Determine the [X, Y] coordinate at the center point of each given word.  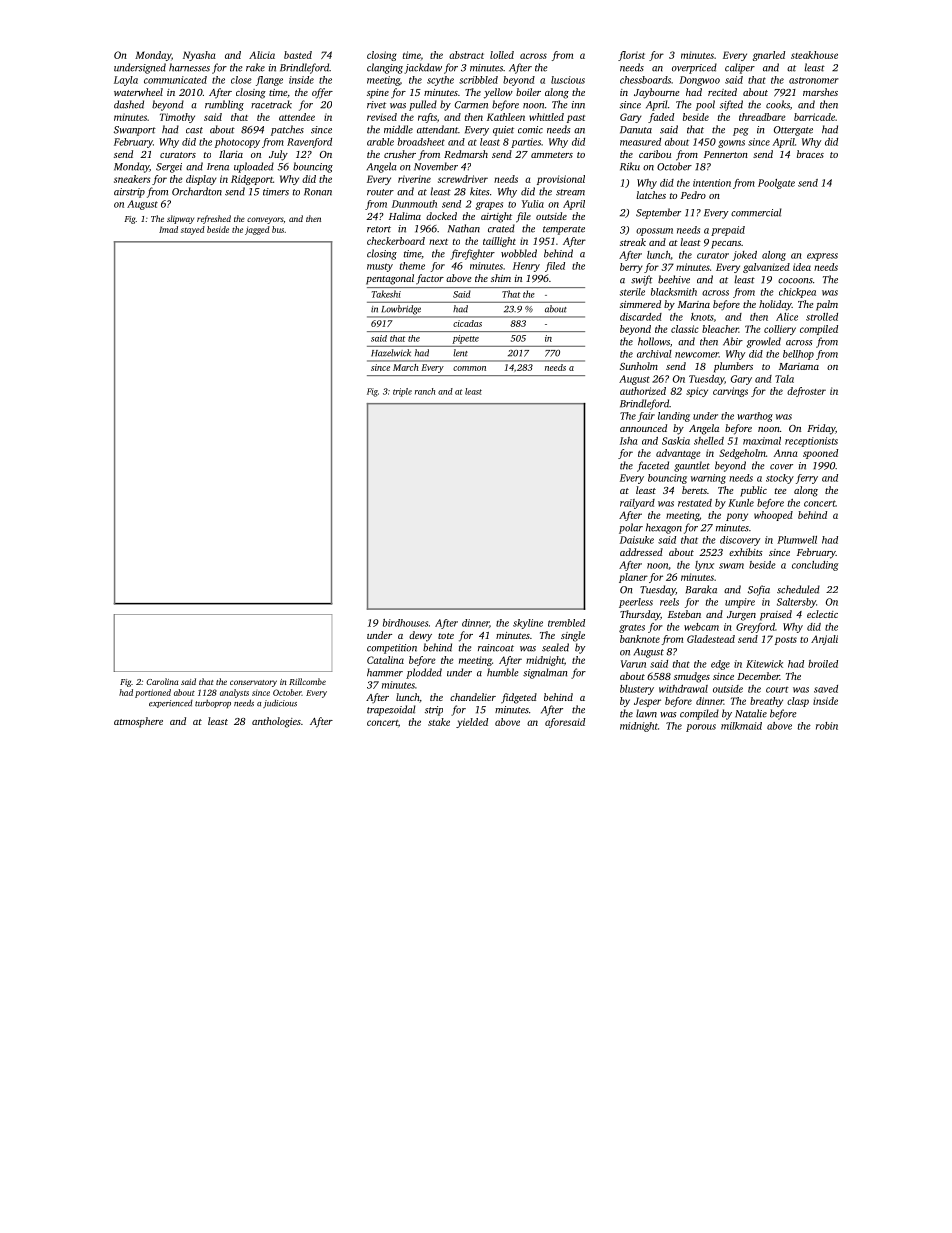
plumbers [733, 367]
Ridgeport [252, 180]
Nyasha [199, 56]
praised [776, 615]
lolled [502, 55]
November [436, 166]
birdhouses [405, 623]
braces [810, 154]
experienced [171, 704]
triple [402, 392]
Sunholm [639, 366]
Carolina [162, 681]
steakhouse [814, 55]
